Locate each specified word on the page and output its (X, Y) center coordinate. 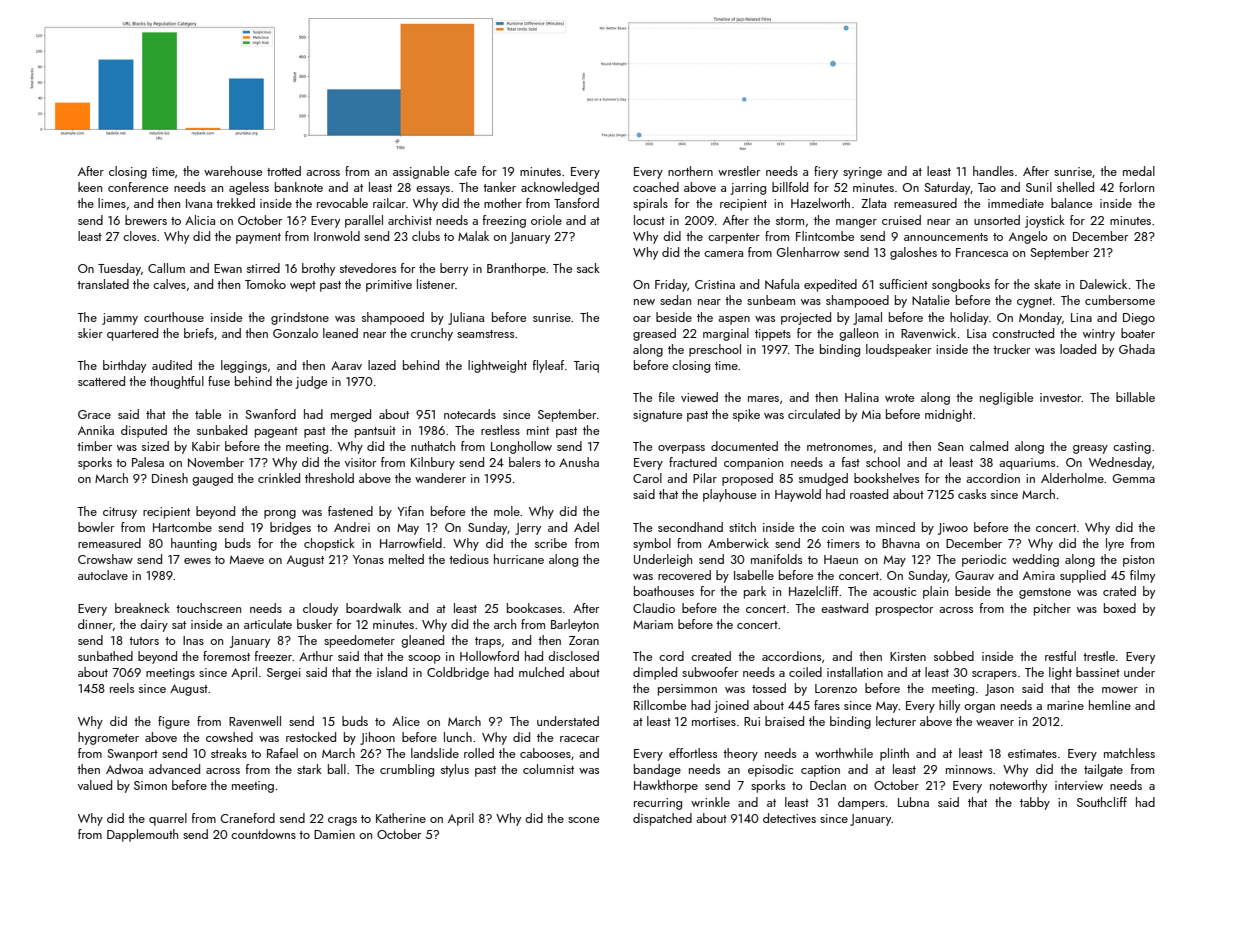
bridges (290, 528)
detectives (789, 818)
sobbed (954, 656)
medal (1139, 171)
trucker (1011, 349)
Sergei (284, 674)
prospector (904, 610)
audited (172, 365)
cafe (465, 171)
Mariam (653, 624)
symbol (652, 544)
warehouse (233, 171)
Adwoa (124, 769)
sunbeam (771, 300)
